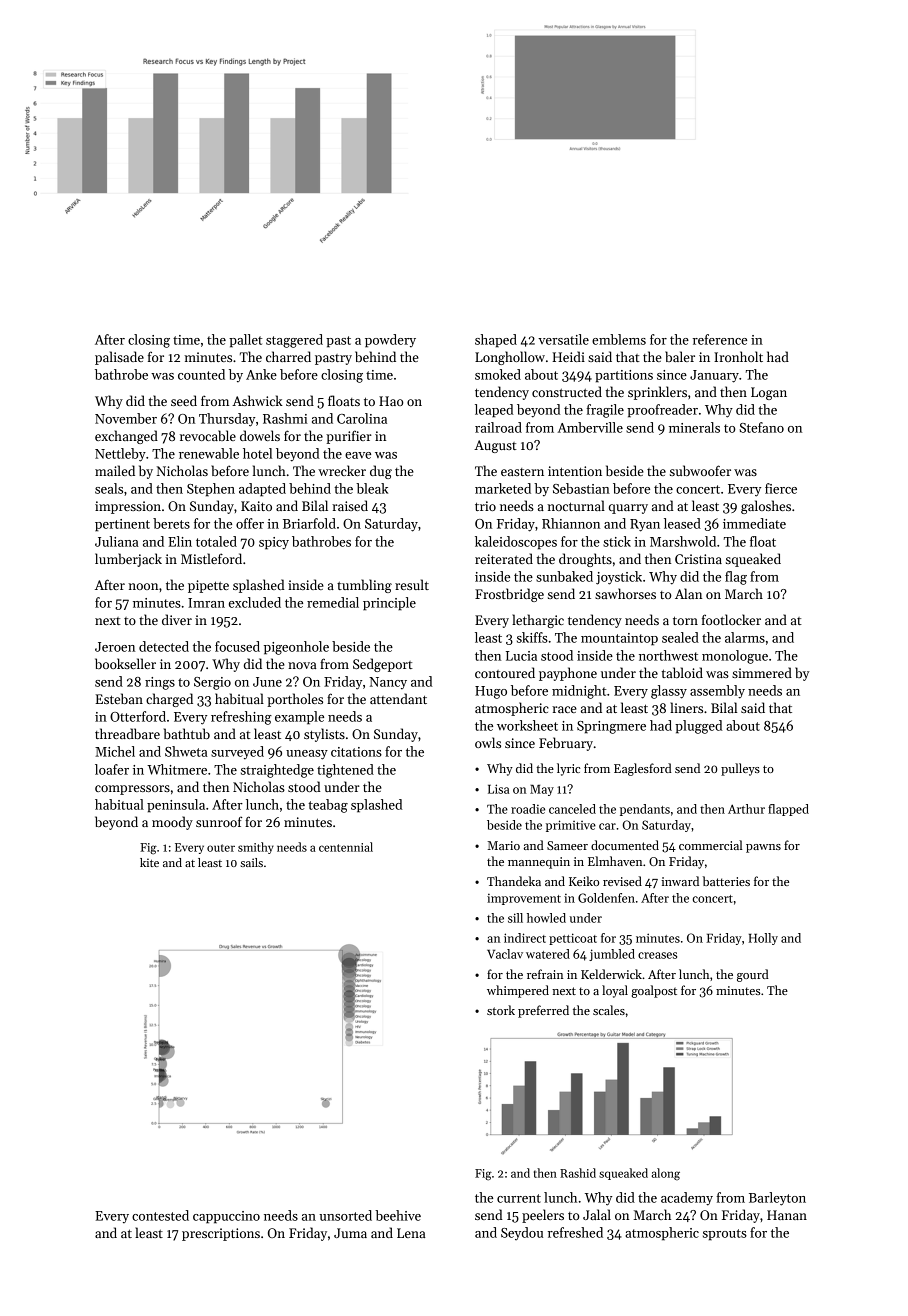  I want to click on immediate, so click(754, 523).
